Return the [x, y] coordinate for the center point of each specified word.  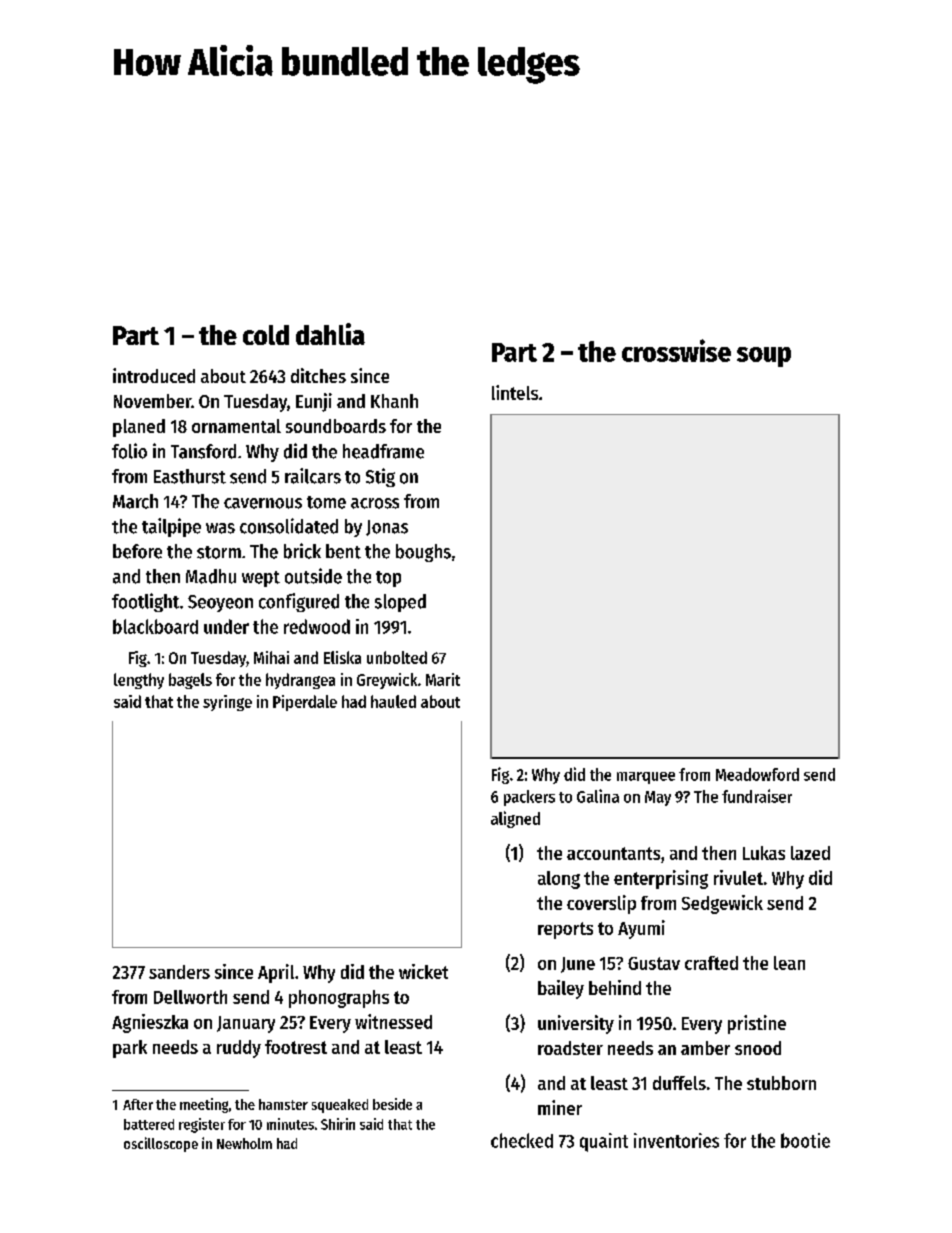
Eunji [314, 402]
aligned [515, 819]
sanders [179, 972]
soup [764, 357]
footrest [296, 1047]
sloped [400, 603]
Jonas [387, 528]
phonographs [339, 999]
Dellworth [190, 997]
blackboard [155, 626]
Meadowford [757, 774]
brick [302, 551]
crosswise [676, 350]
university [576, 1024]
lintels [515, 392]
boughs [423, 553]
